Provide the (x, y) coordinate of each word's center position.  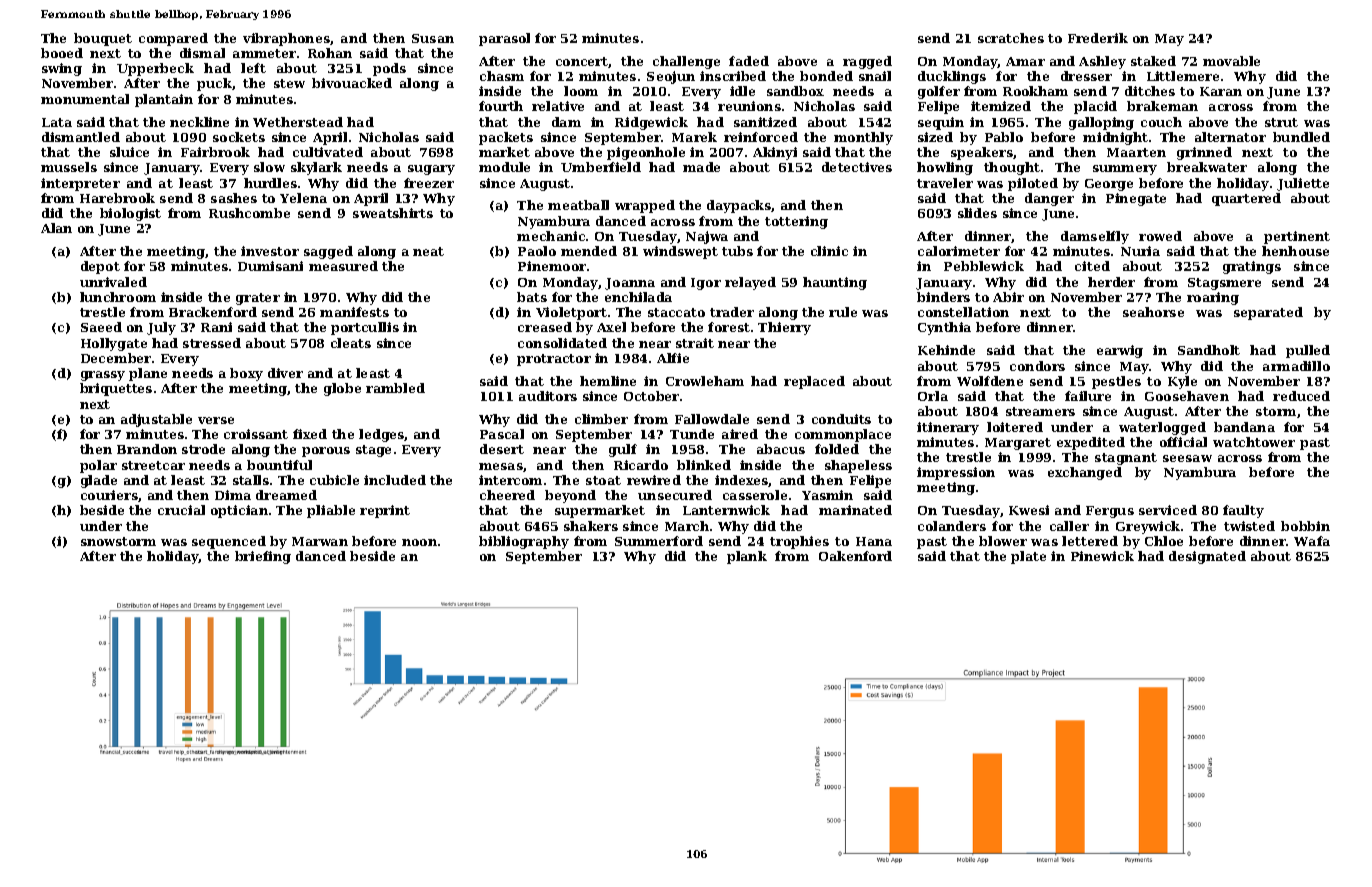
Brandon (147, 449)
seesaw (1187, 458)
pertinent (1297, 237)
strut (1281, 122)
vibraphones (286, 39)
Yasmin (827, 495)
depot (100, 267)
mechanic (551, 236)
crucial (181, 510)
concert (582, 61)
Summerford (659, 541)
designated (1207, 557)
